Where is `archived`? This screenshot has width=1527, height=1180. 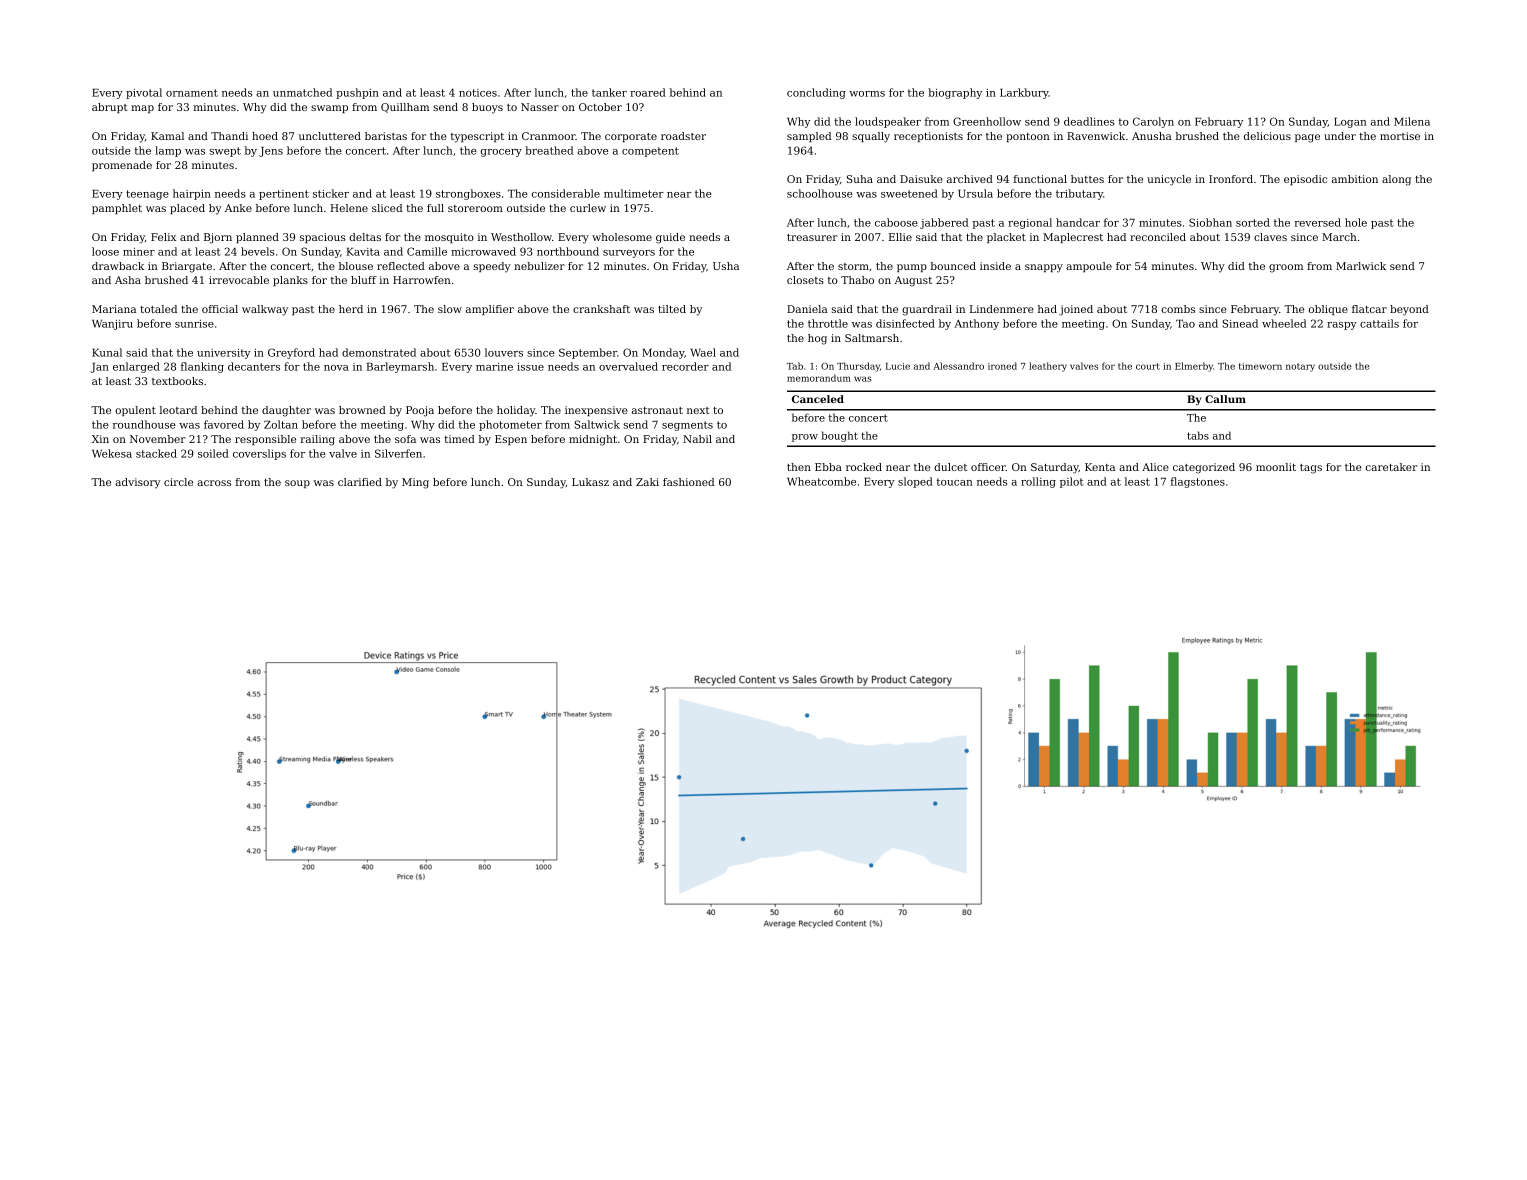 archived is located at coordinates (970, 179).
